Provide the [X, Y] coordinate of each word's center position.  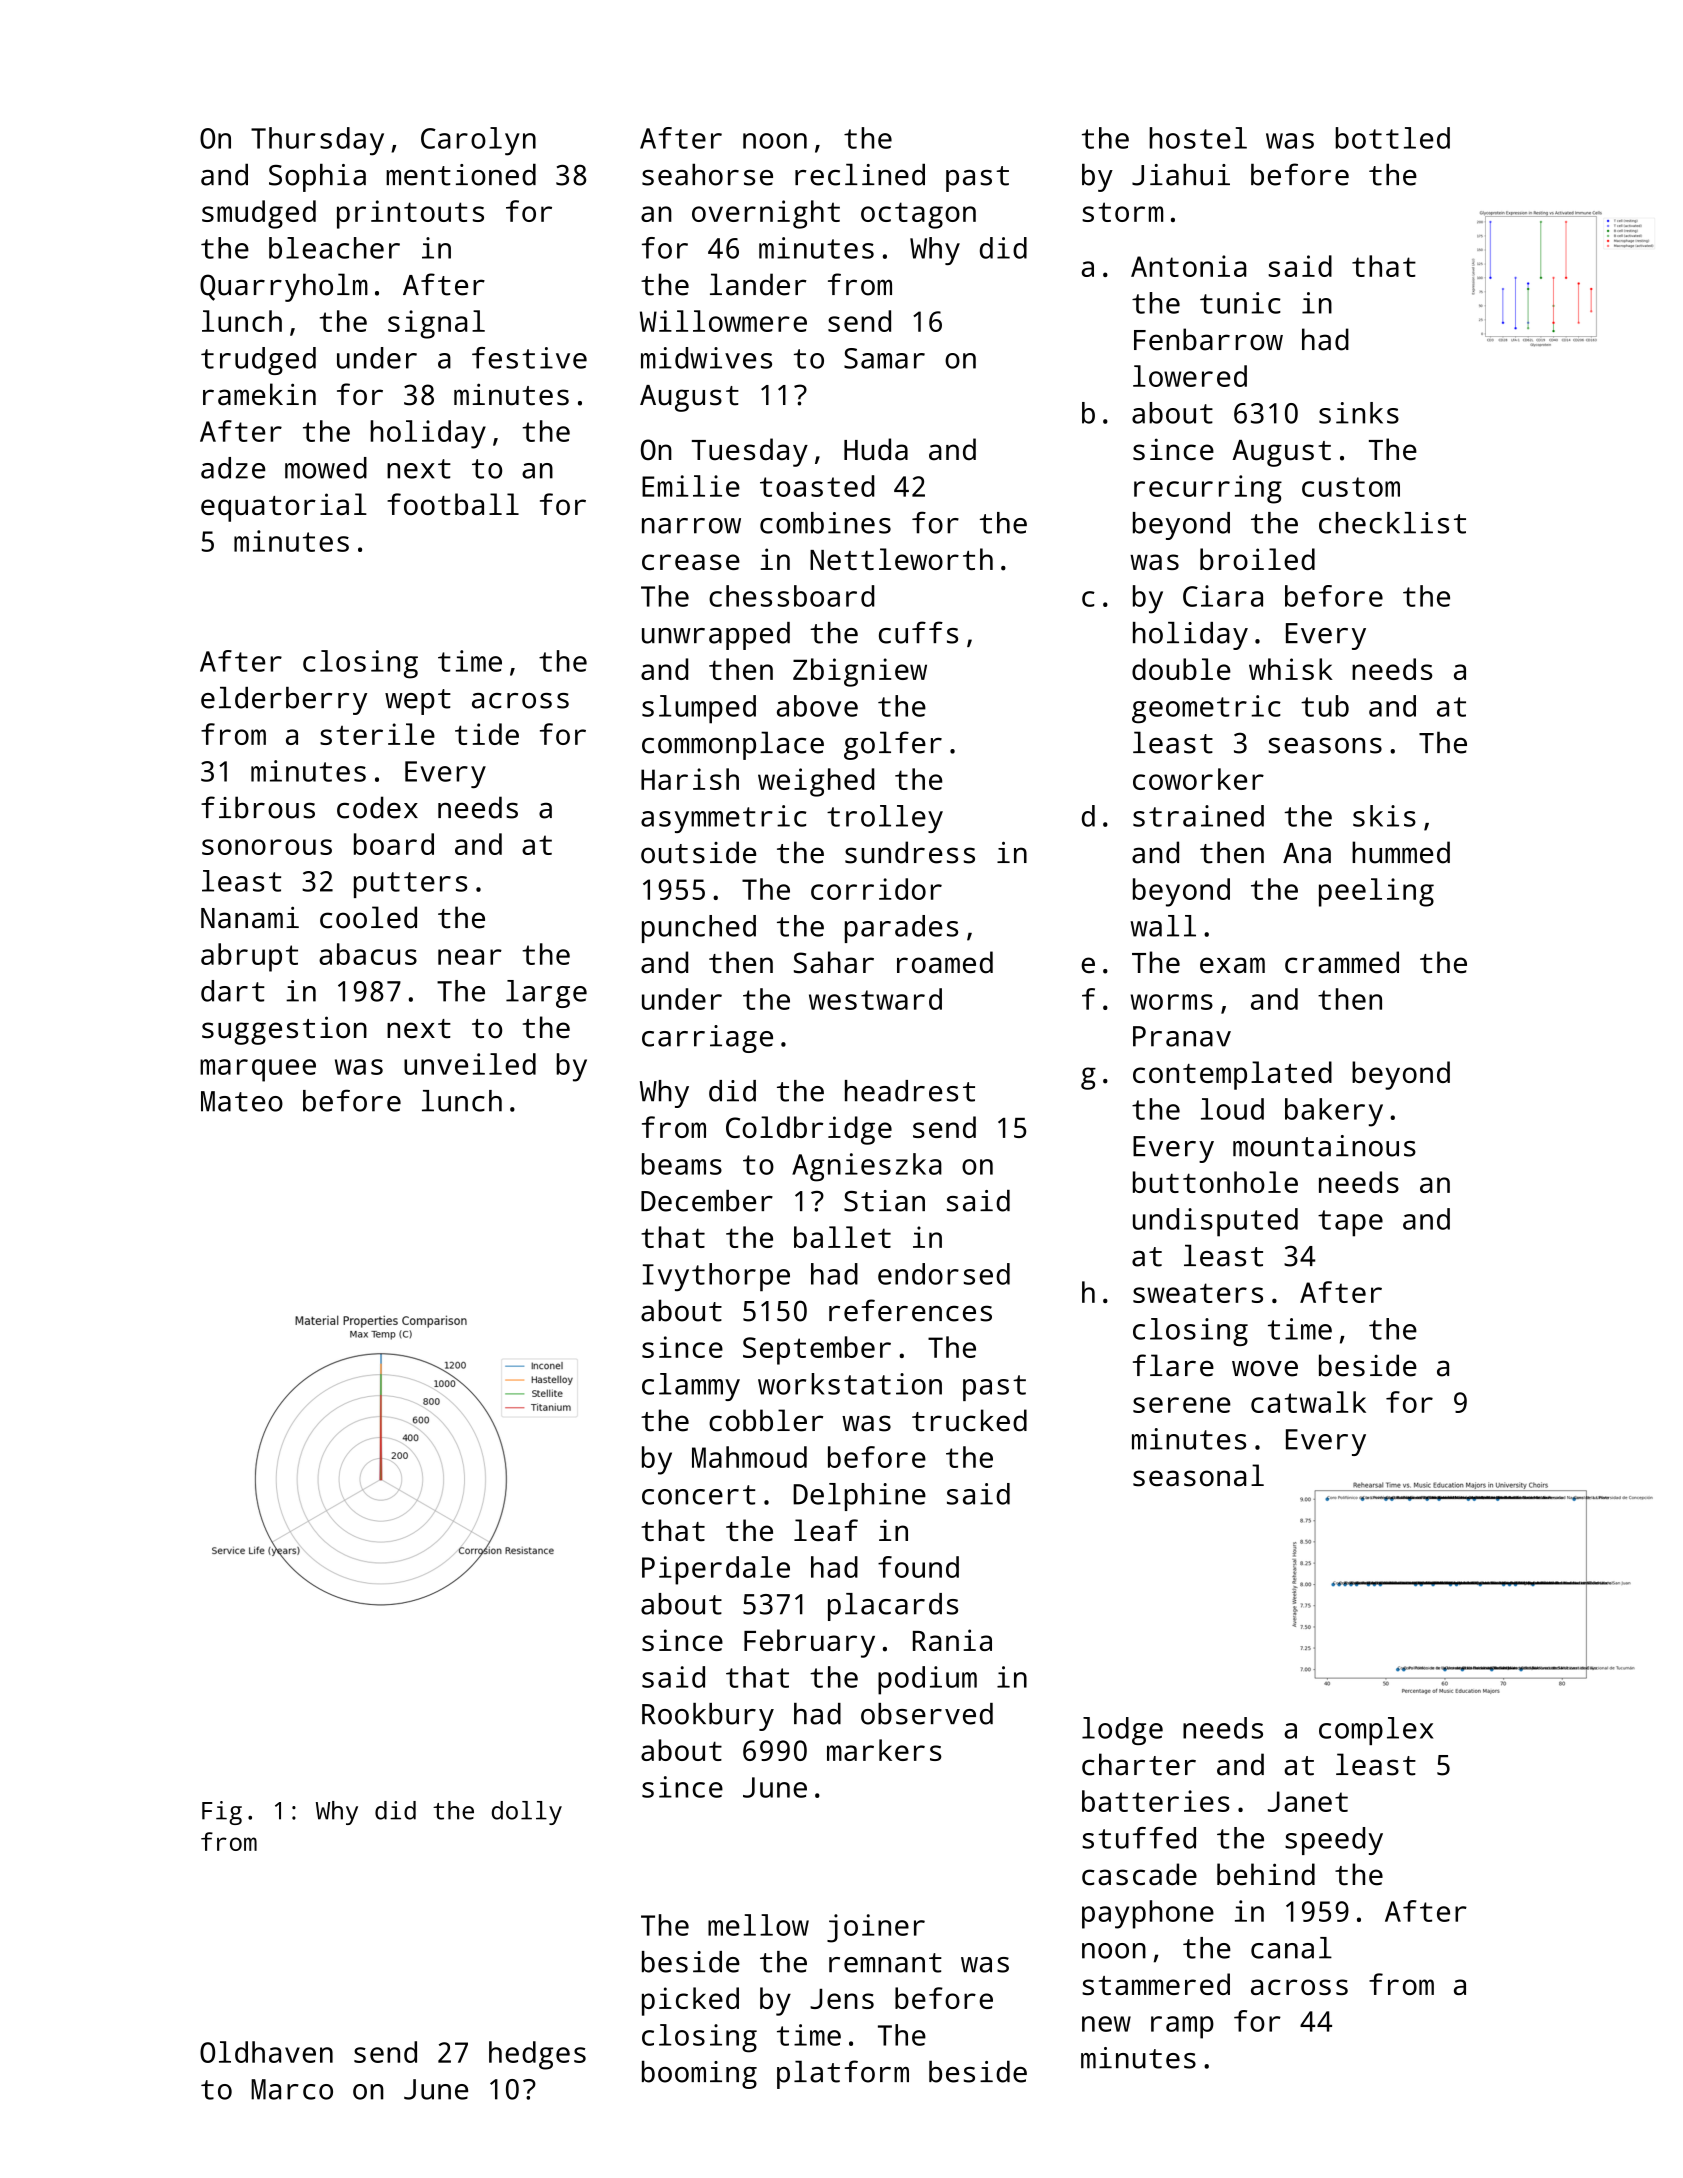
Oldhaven [266, 2052]
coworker [1198, 779]
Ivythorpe [716, 1277]
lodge [1122, 1731]
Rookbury [708, 1717]
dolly [527, 1813]
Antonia [1188, 266]
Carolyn [478, 141]
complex [1376, 1731]
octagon [918, 215]
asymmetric [723, 819]
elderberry [284, 701]
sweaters [1198, 1293]
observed [927, 1714]
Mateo [242, 1101]
